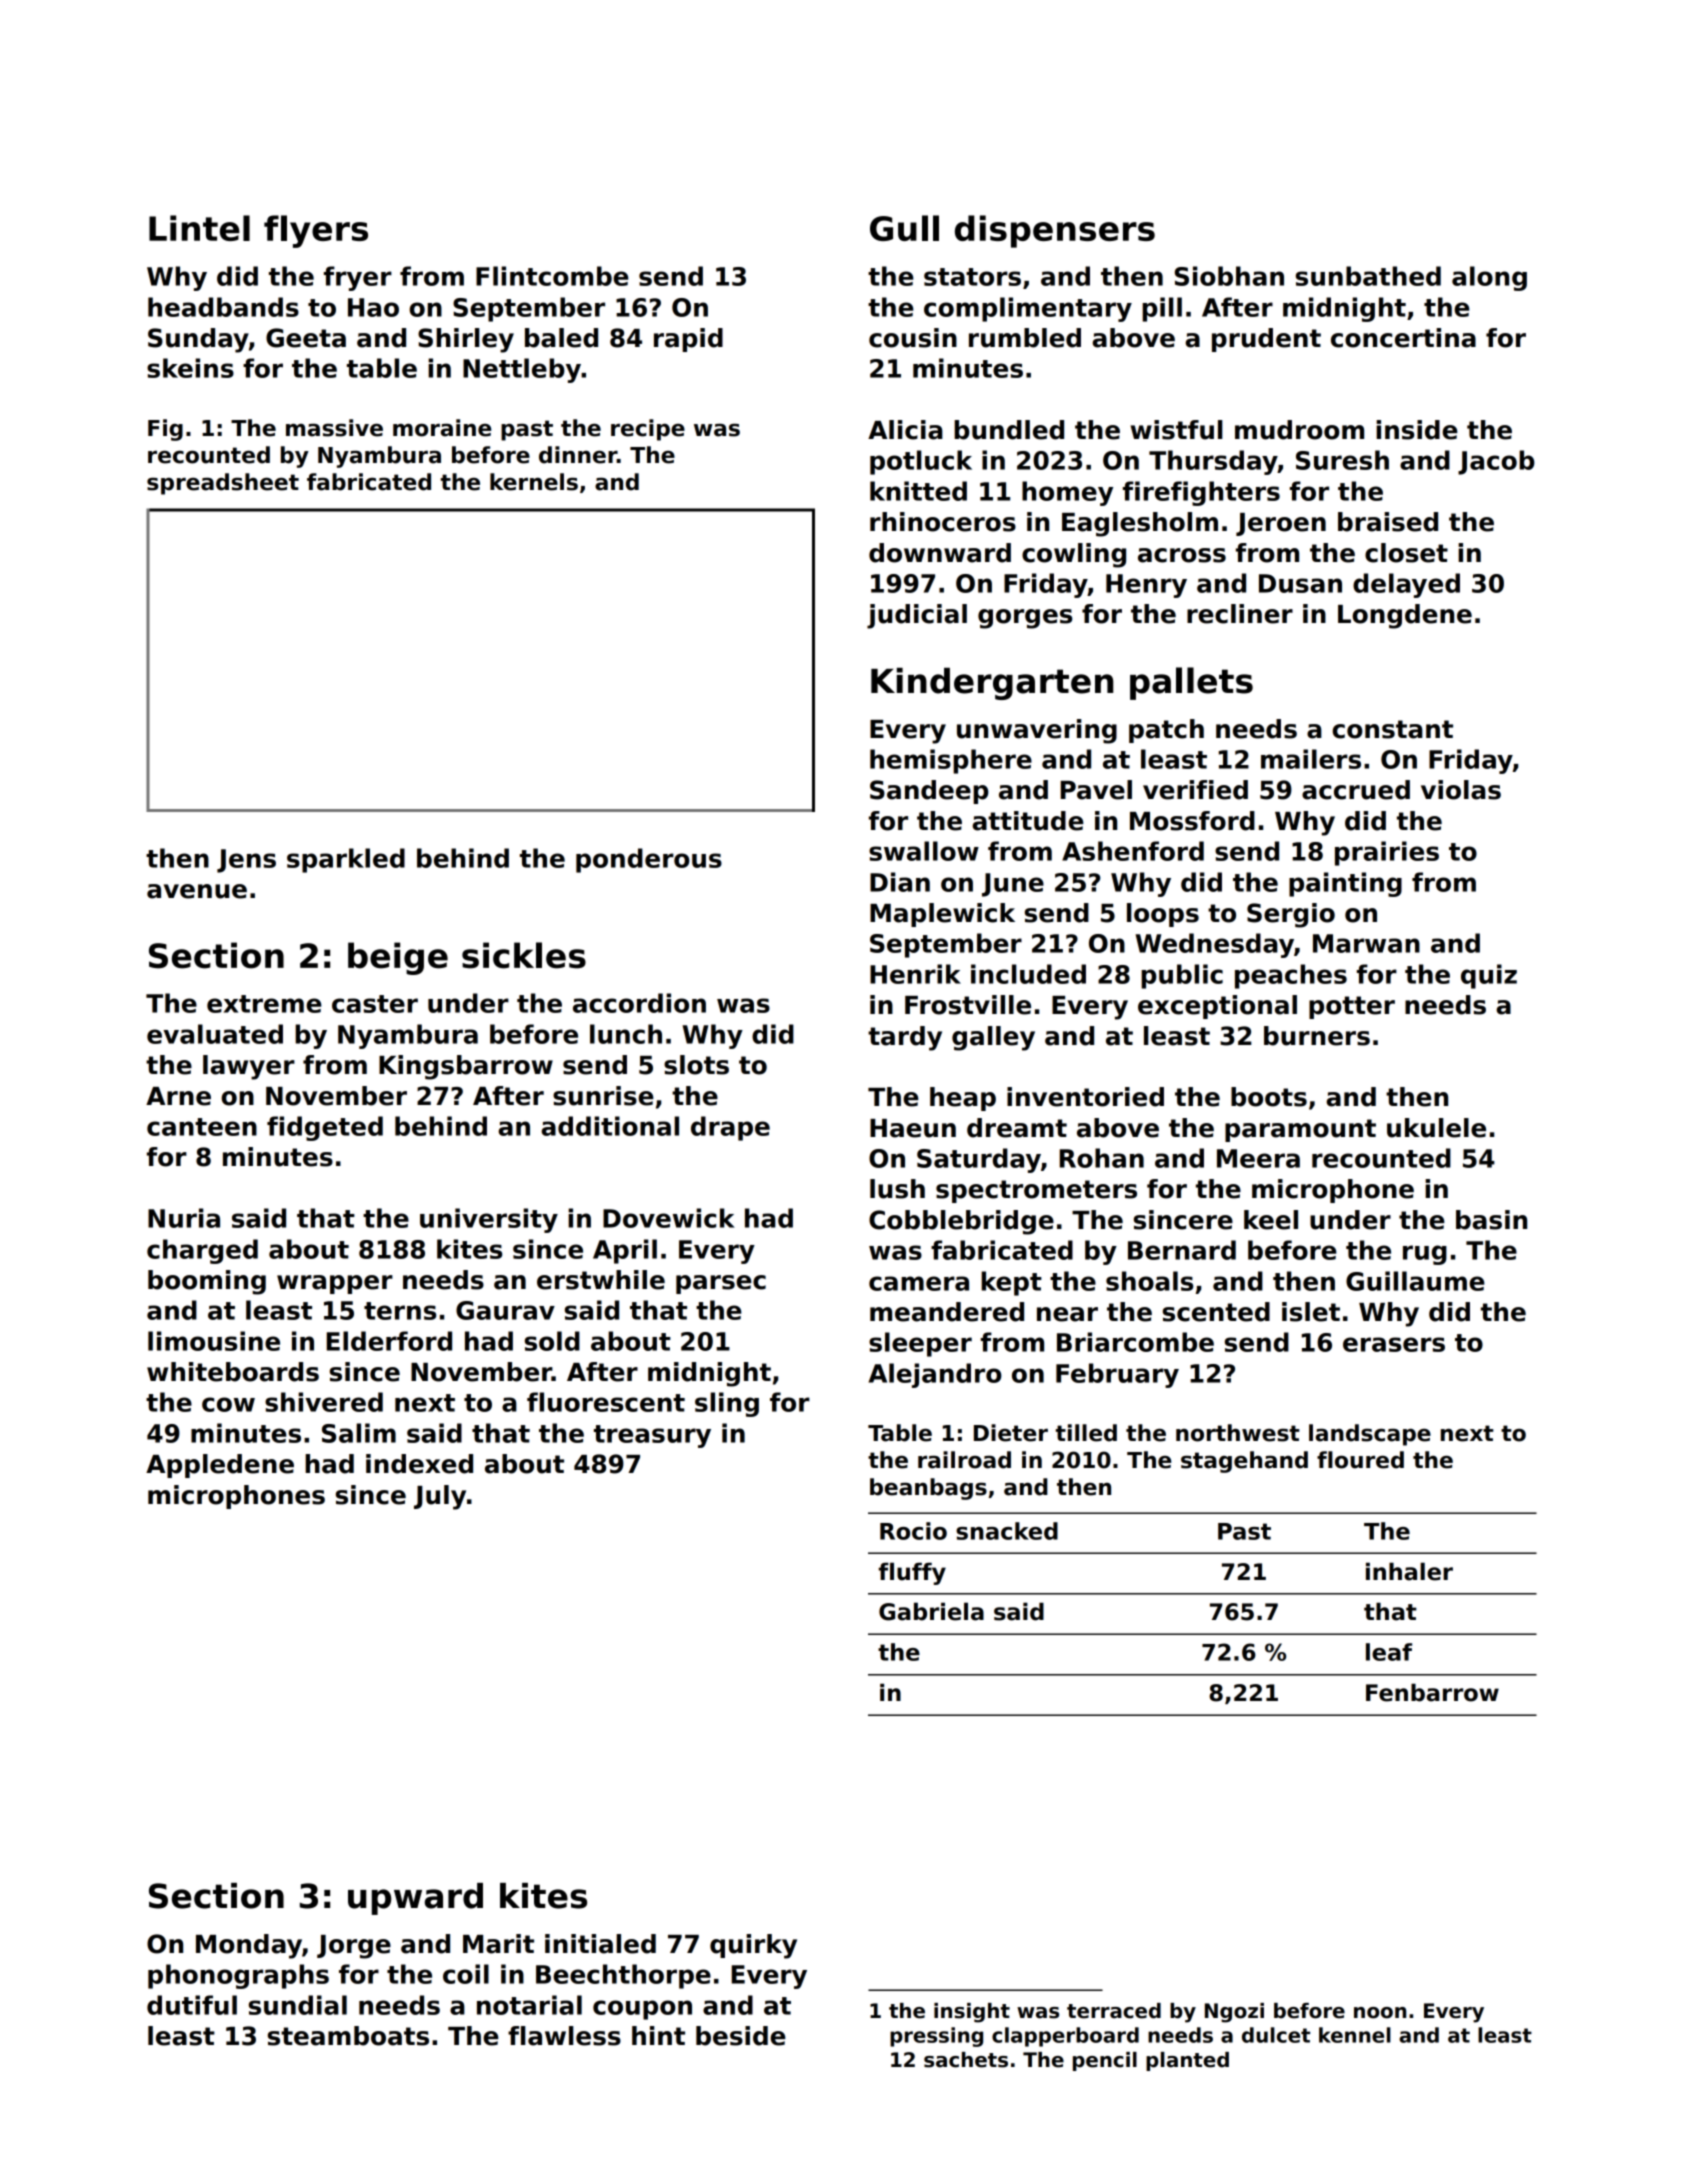 Image resolution: width=1683 pixels, height=2178 pixels. I want to click on caster, so click(375, 1004).
